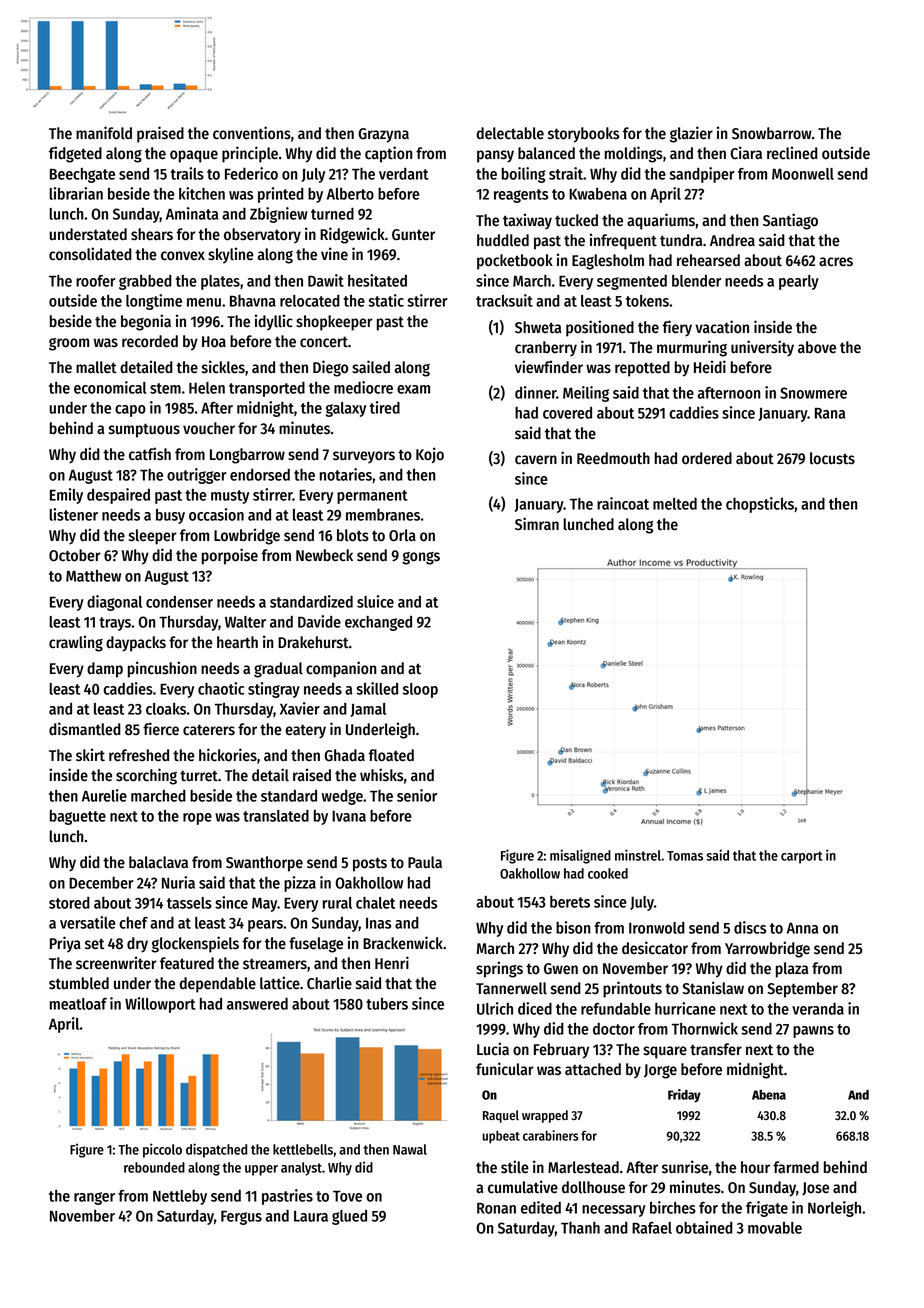 Image resolution: width=924 pixels, height=1308 pixels. What do you see at coordinates (802, 857) in the screenshot?
I see `carport` at bounding box center [802, 857].
